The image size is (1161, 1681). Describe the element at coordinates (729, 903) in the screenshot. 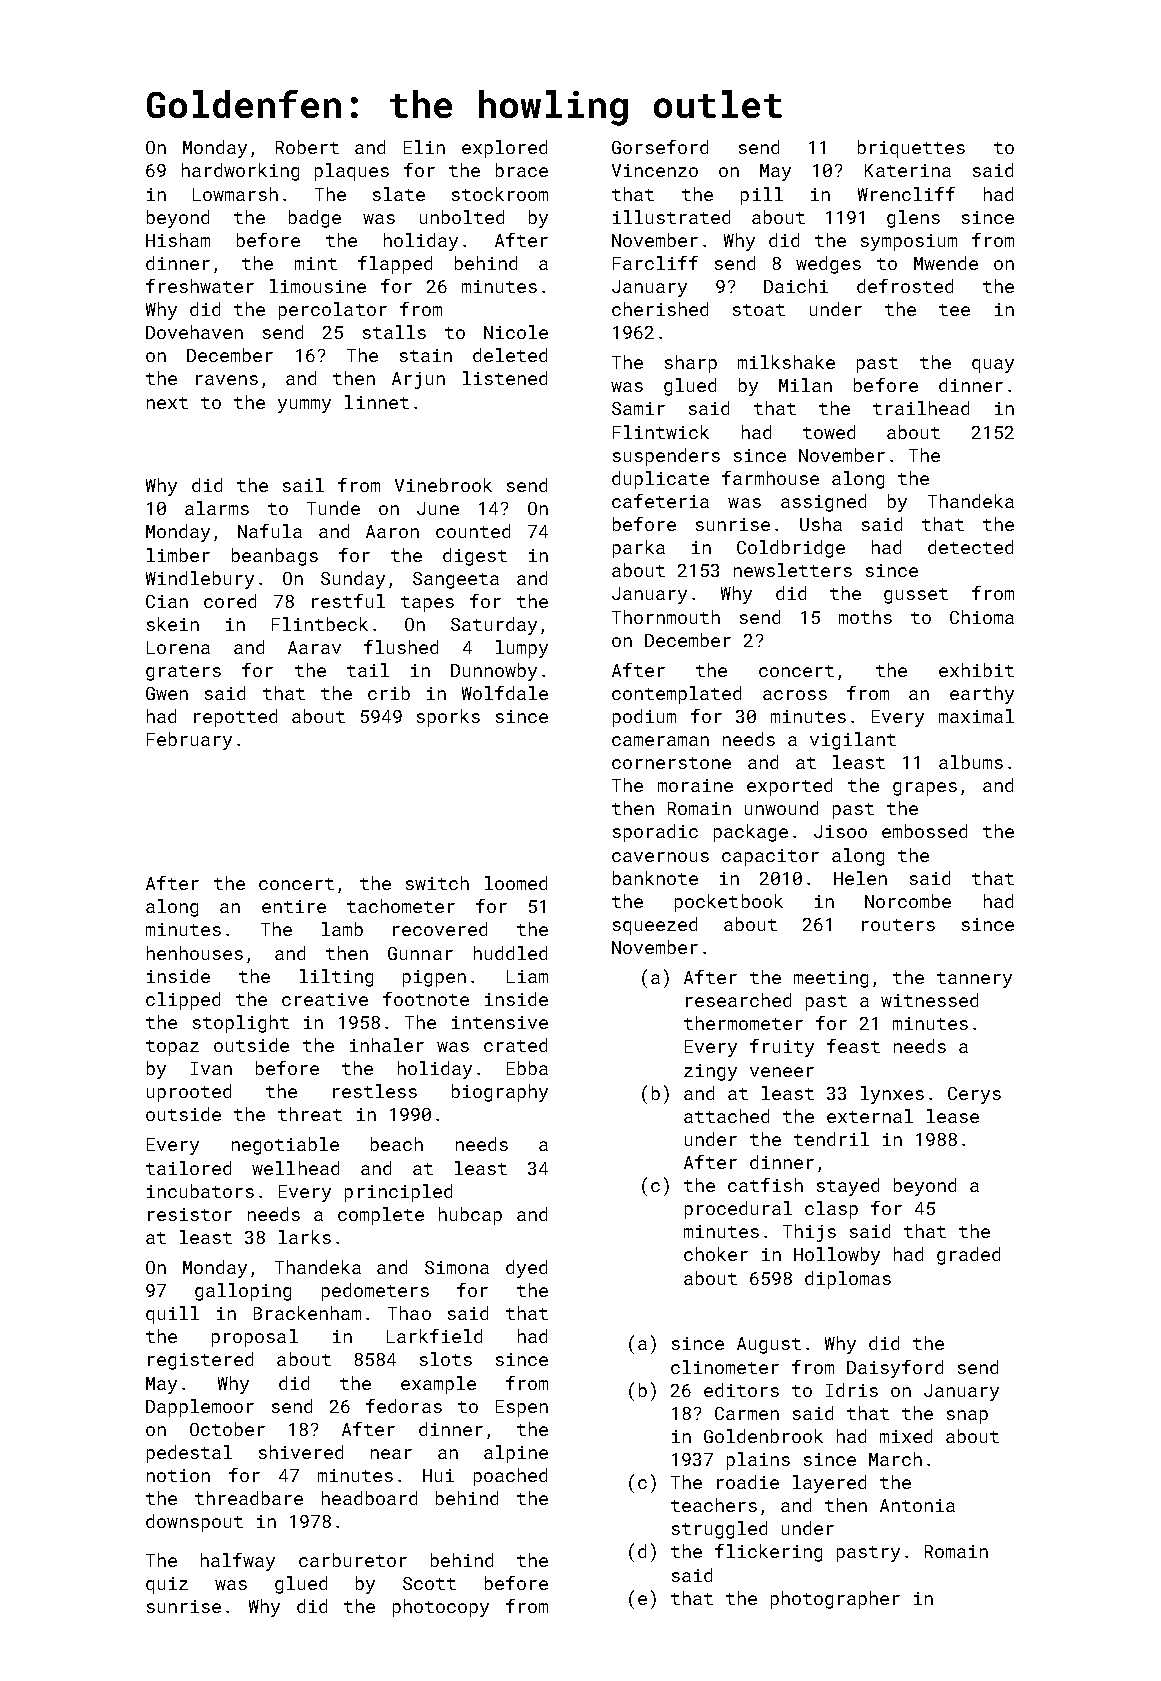

I see `pocketbook` at that location.
